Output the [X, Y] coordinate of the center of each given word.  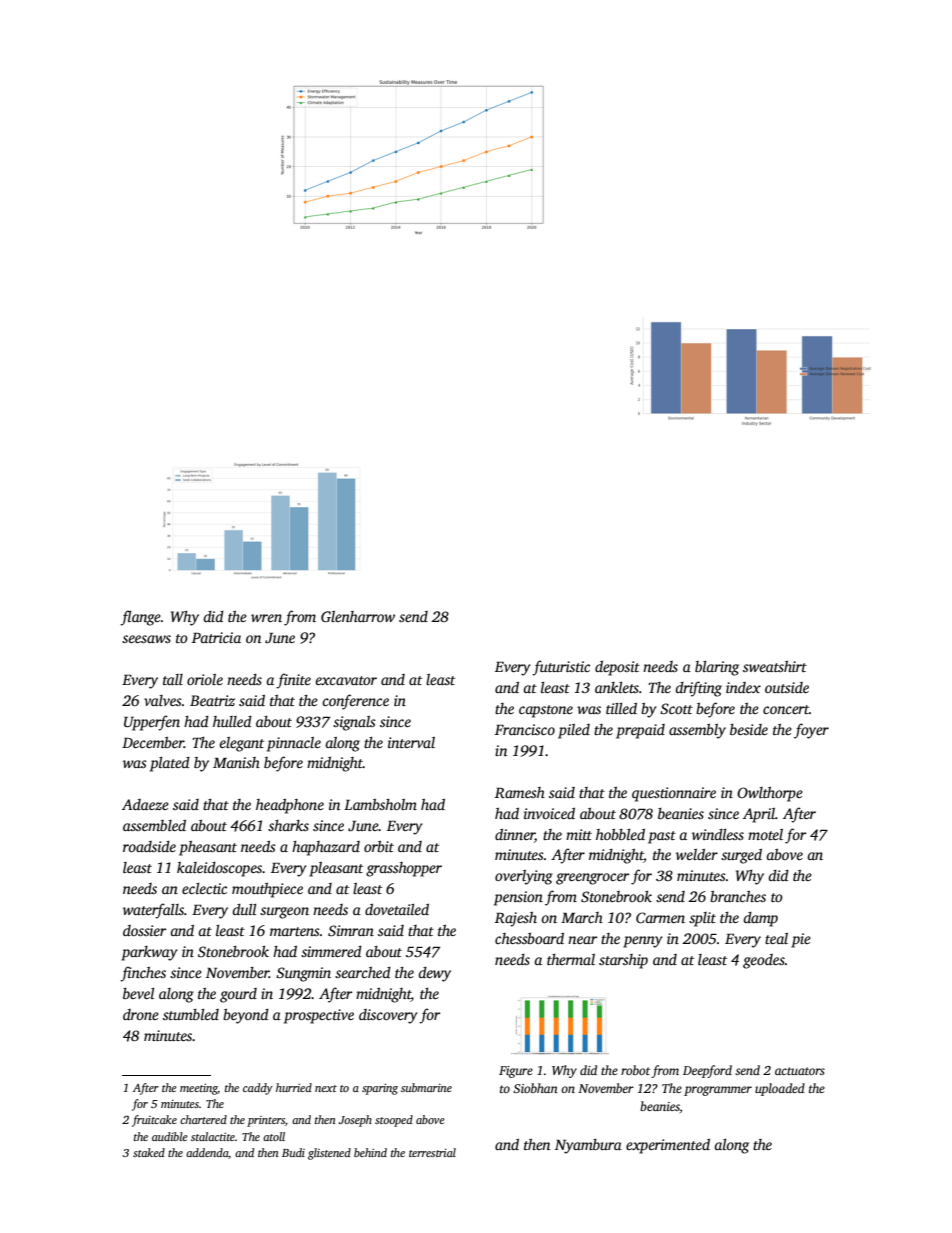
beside [749, 729]
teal [776, 938]
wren [266, 618]
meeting [199, 1089]
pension [518, 898]
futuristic [561, 668]
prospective [319, 1016]
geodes [764, 961]
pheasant [208, 848]
